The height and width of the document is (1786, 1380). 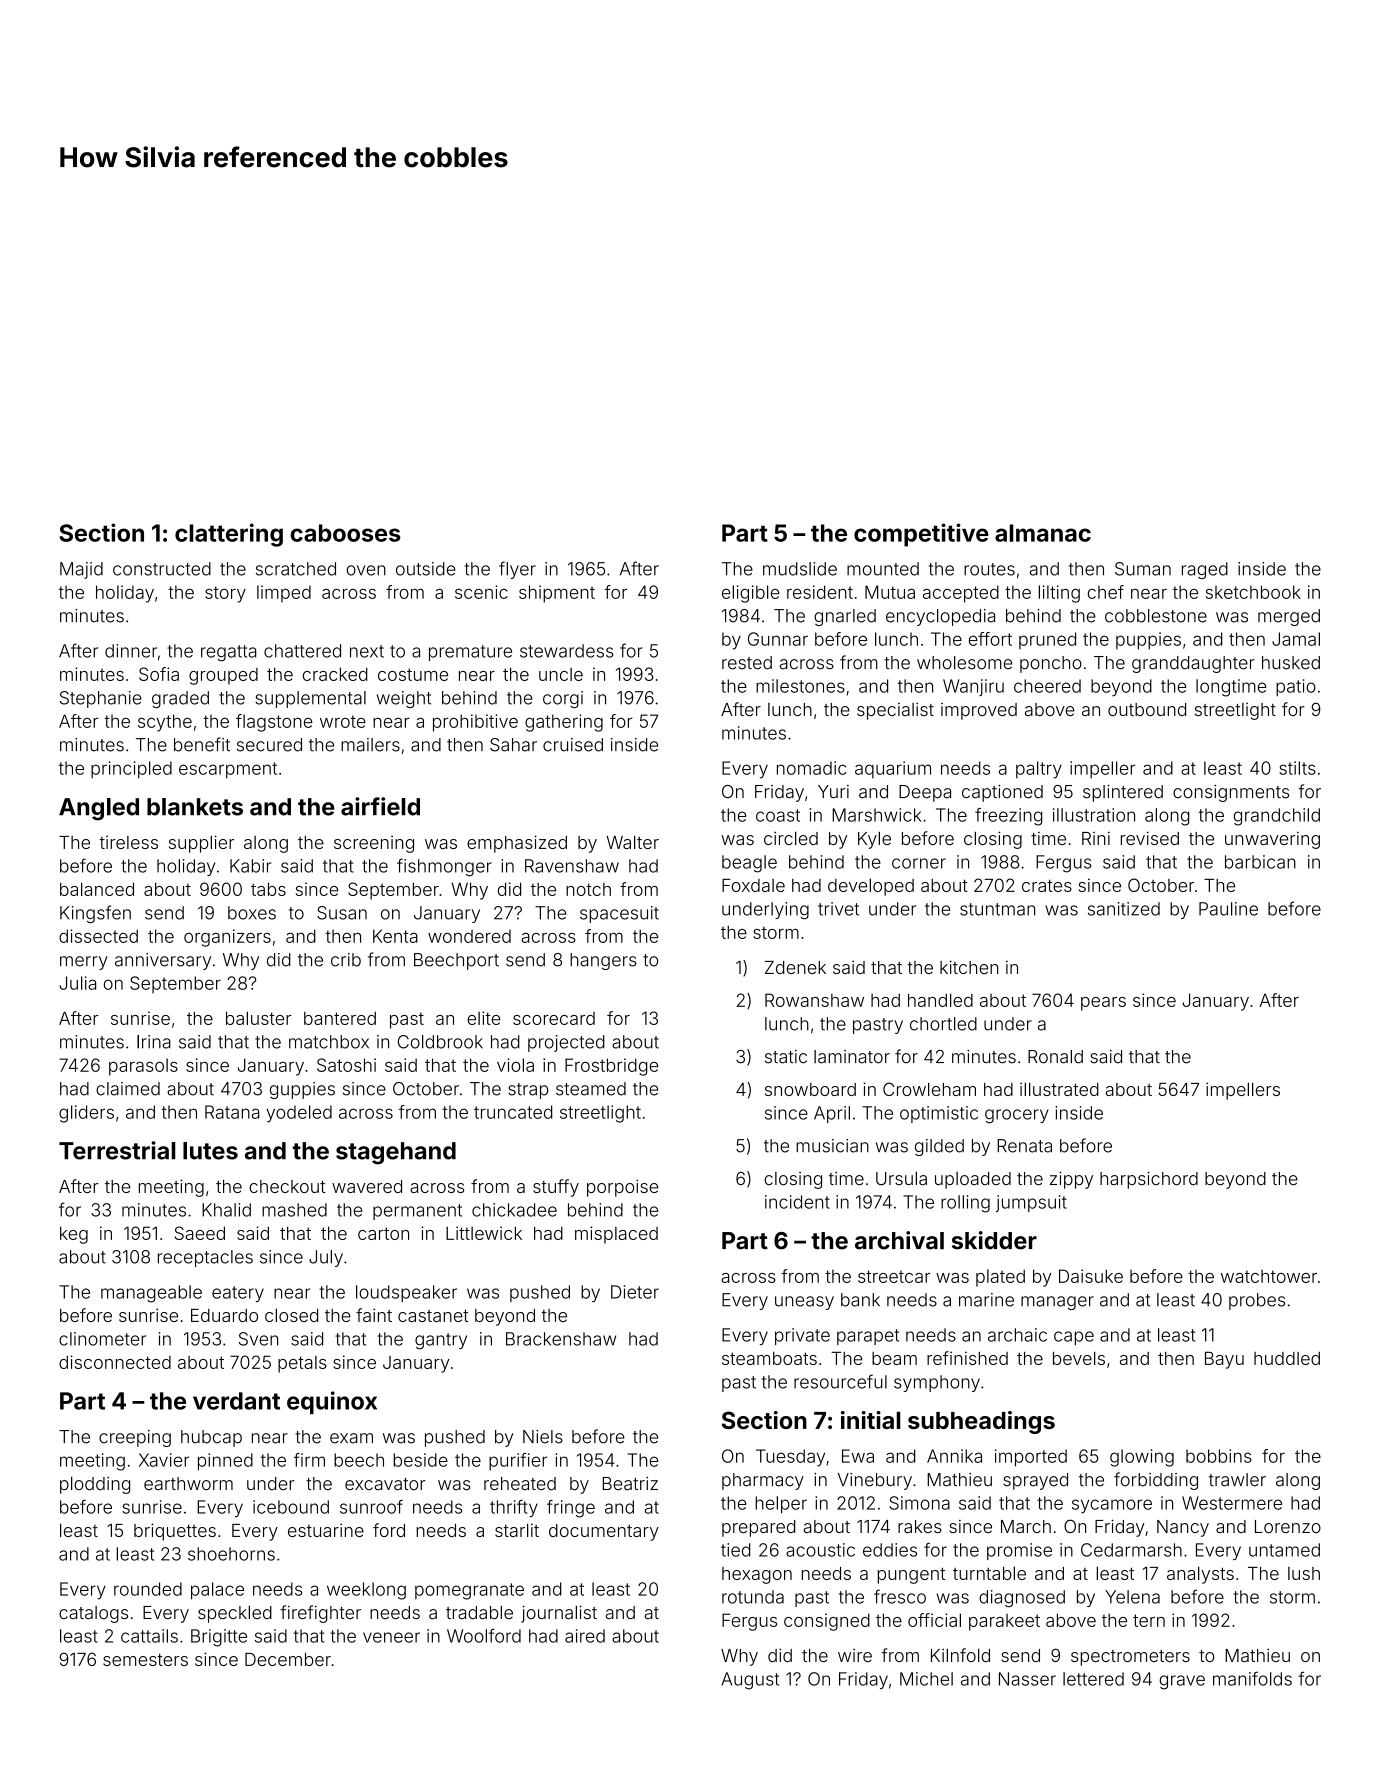 I want to click on nomadic, so click(x=811, y=768).
